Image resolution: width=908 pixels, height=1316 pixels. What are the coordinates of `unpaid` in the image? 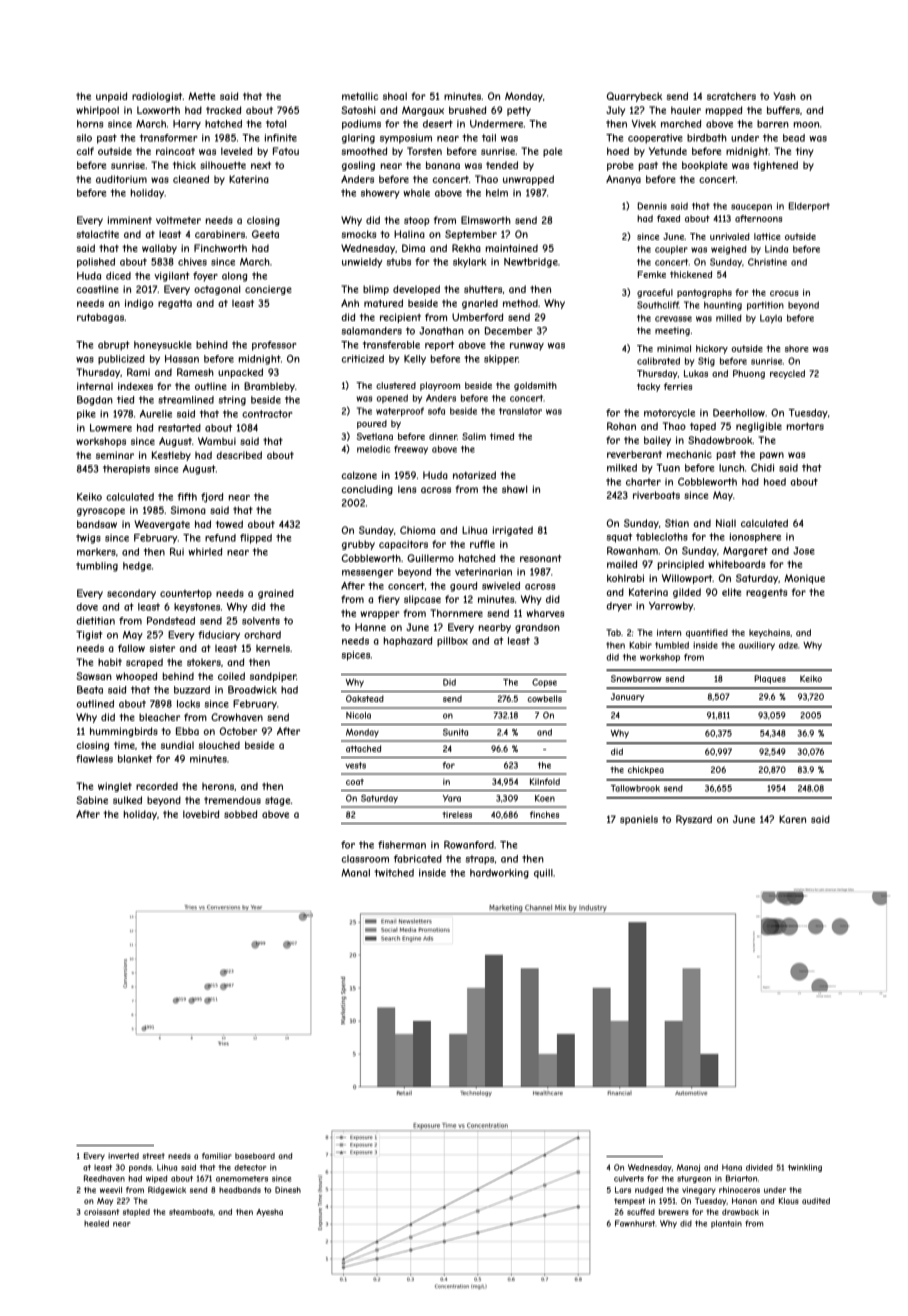 It's located at (111, 97).
